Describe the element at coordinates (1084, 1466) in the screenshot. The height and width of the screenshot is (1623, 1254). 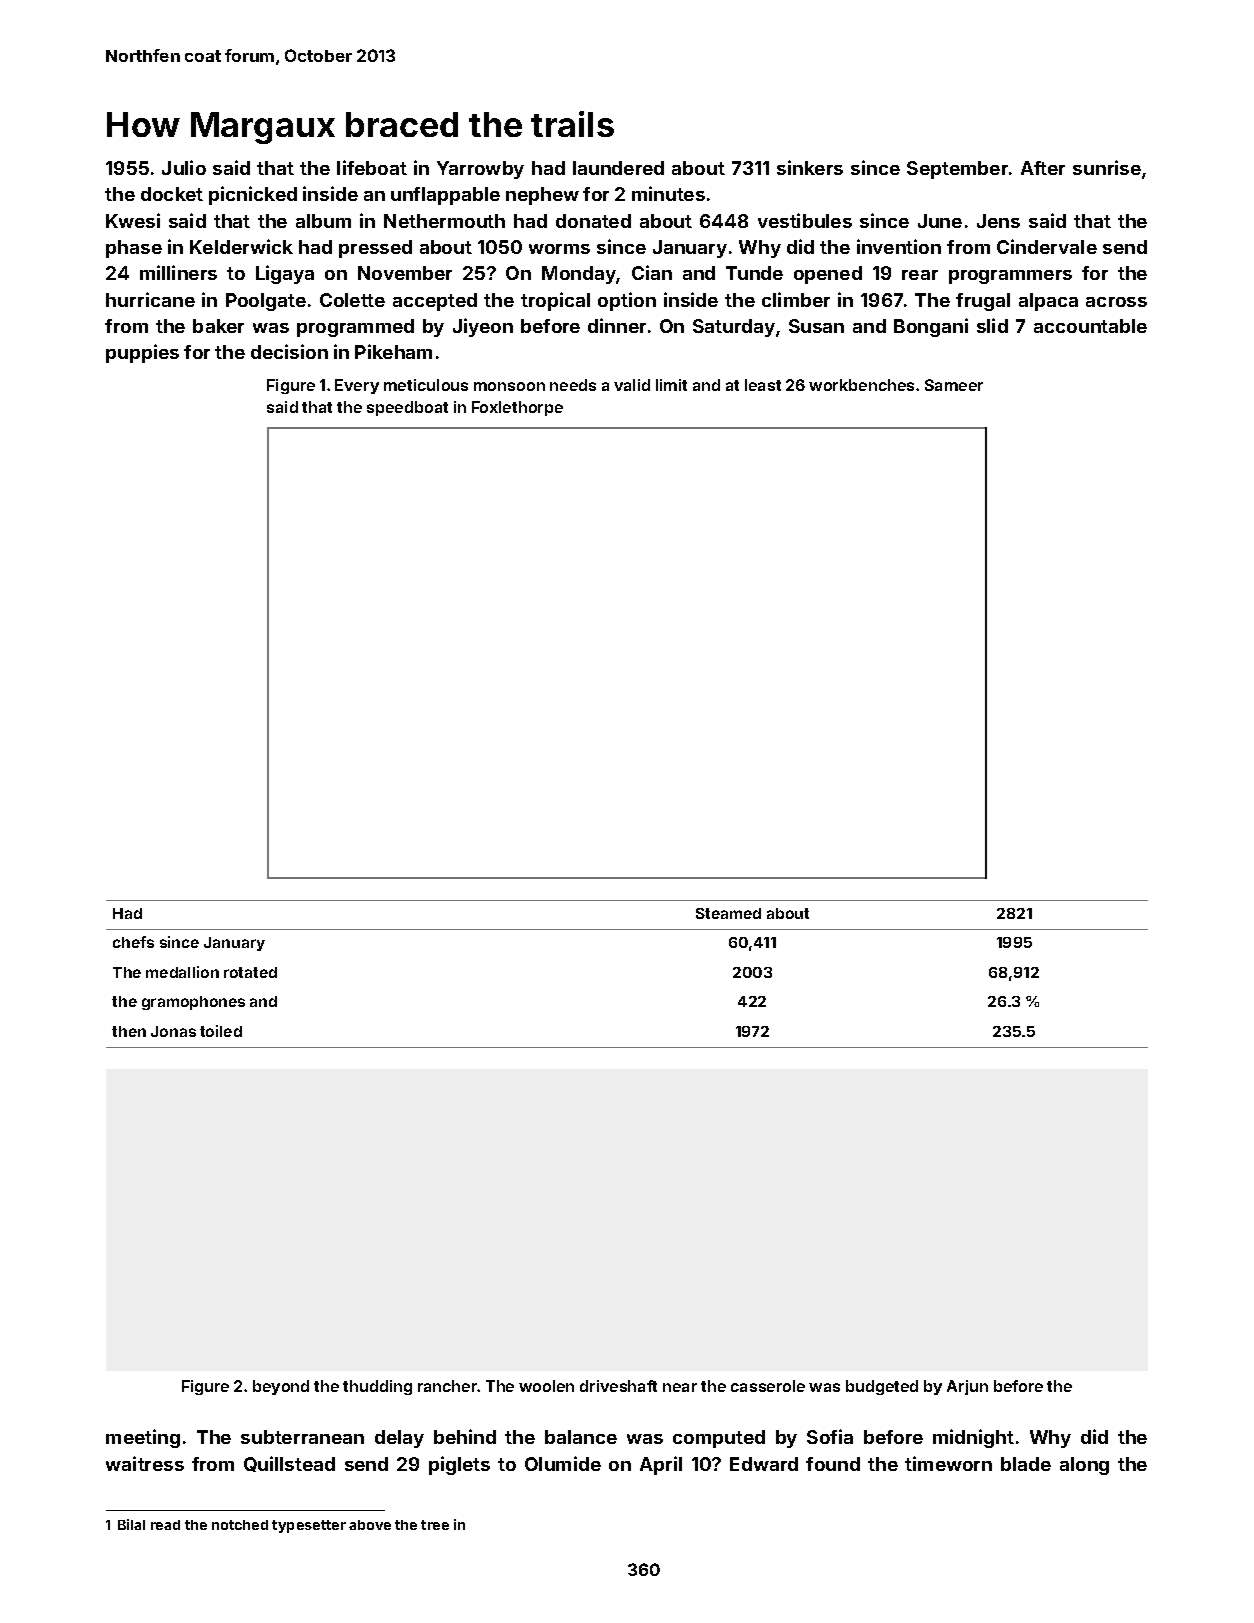
I see `along` at that location.
